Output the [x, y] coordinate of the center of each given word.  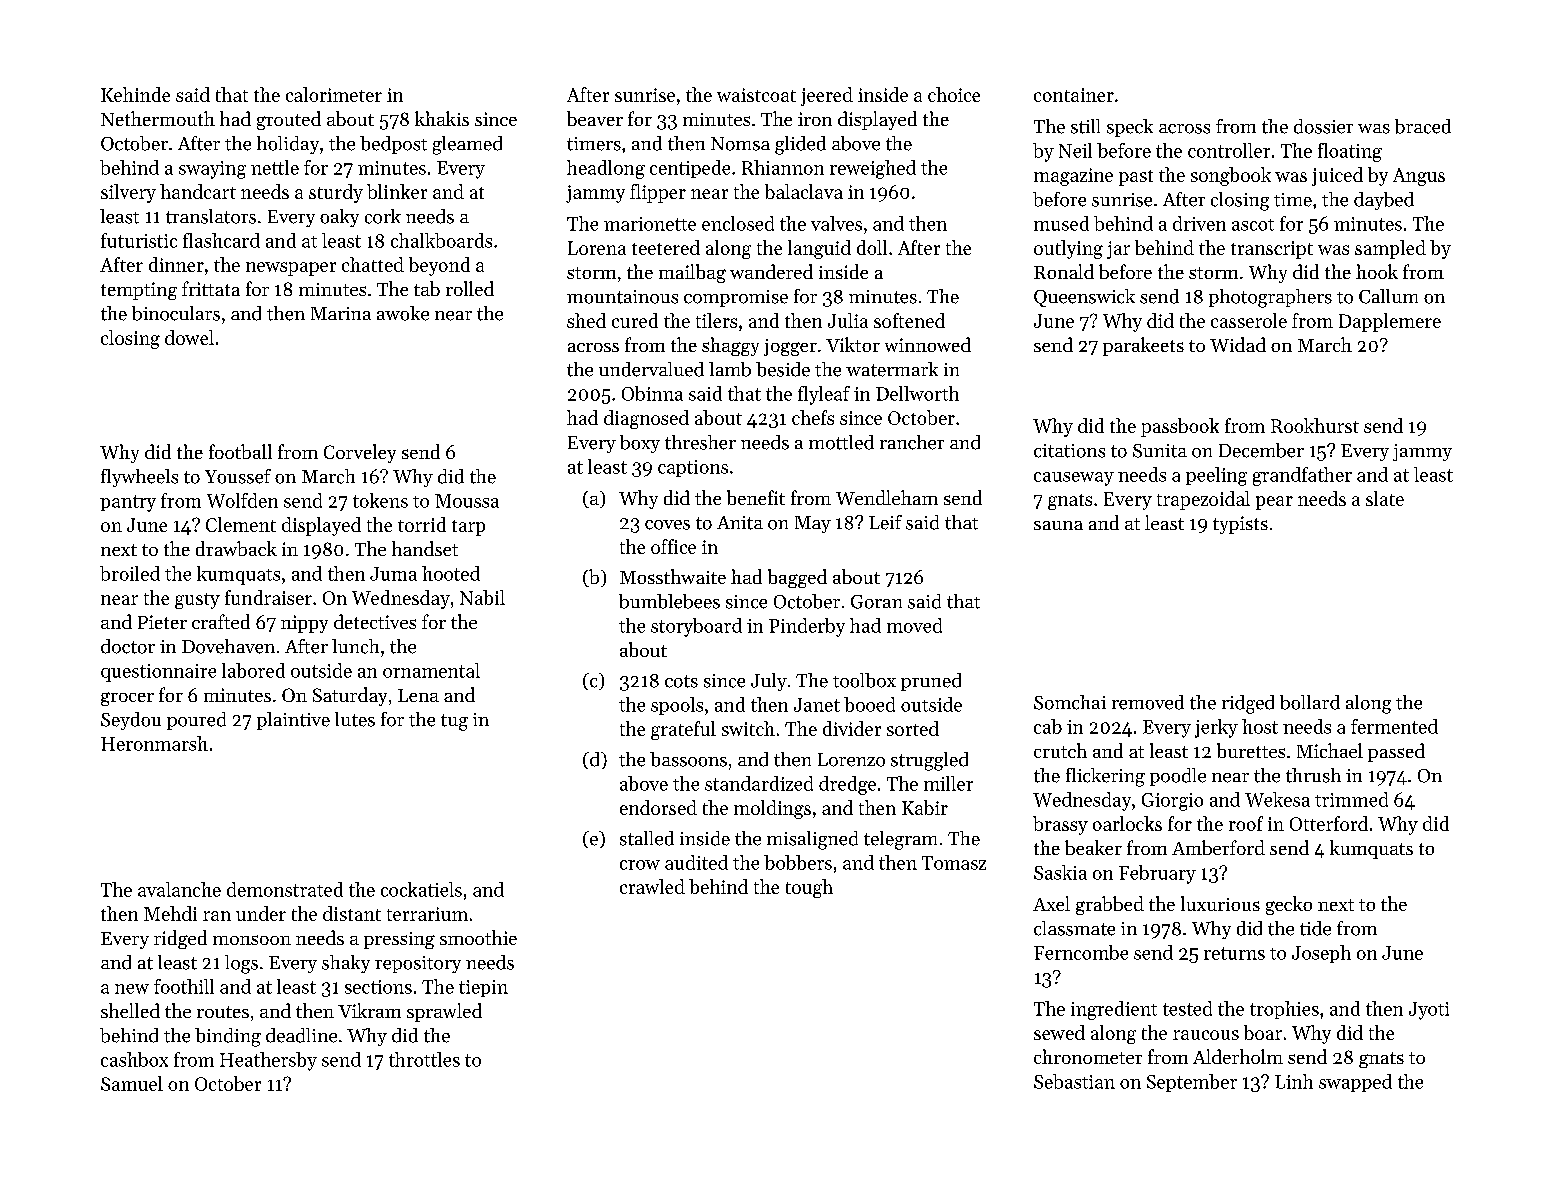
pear [1274, 503]
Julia [848, 320]
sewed [1059, 1032]
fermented [1394, 726]
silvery [128, 193]
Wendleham [887, 497]
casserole [1249, 320]
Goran [876, 602]
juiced [1337, 176]
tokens [380, 500]
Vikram [369, 1010]
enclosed [738, 223]
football [240, 451]
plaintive [293, 721]
